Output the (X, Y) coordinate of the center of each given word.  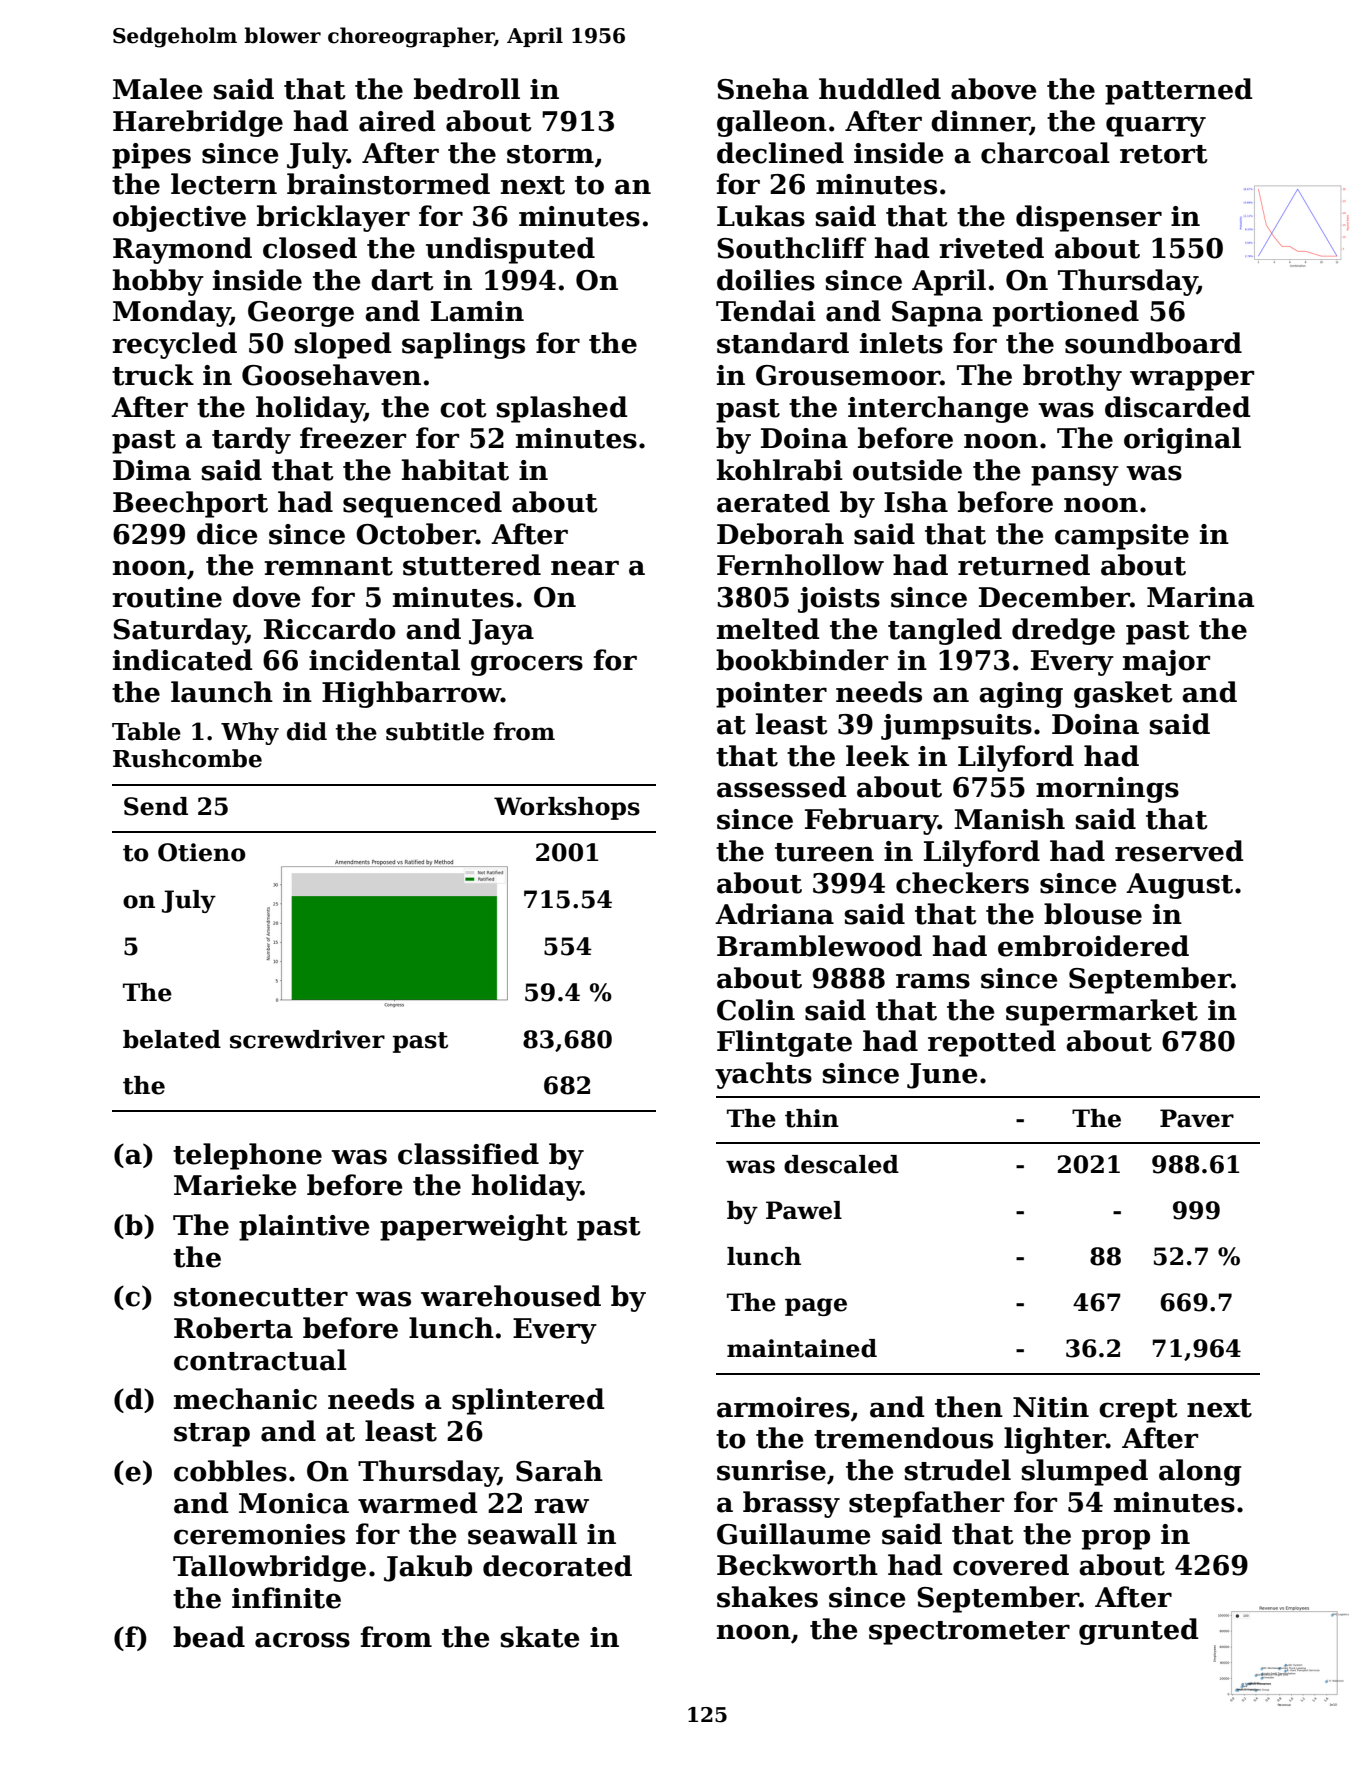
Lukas (761, 216)
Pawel (804, 1210)
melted (768, 629)
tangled (945, 631)
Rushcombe (187, 758)
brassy (791, 1504)
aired (397, 121)
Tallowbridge (269, 1568)
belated (172, 1039)
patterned (1179, 91)
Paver (1197, 1118)
